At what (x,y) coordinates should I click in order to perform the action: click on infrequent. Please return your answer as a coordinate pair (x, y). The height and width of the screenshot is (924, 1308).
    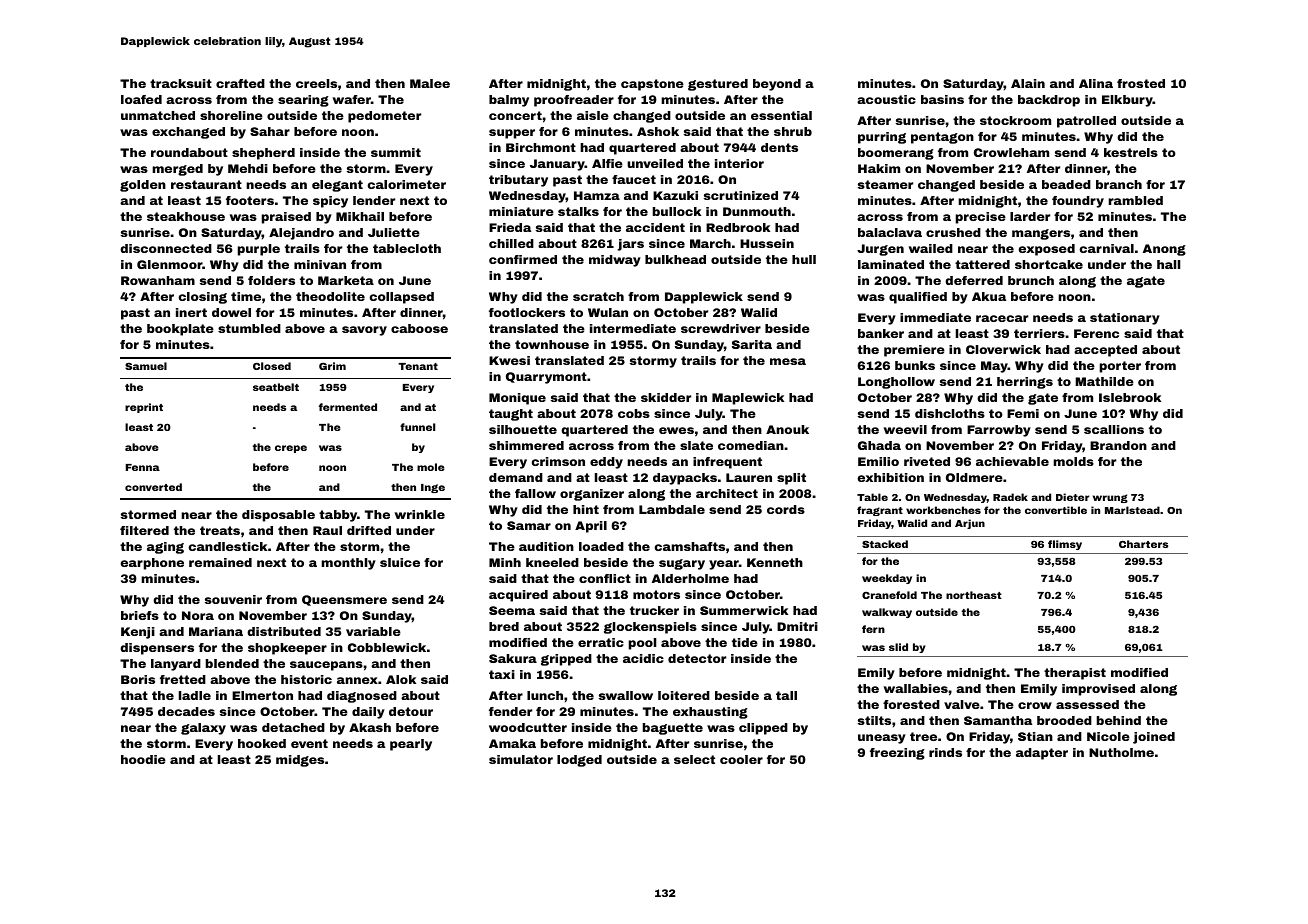
    Looking at the image, I should click on (727, 463).
